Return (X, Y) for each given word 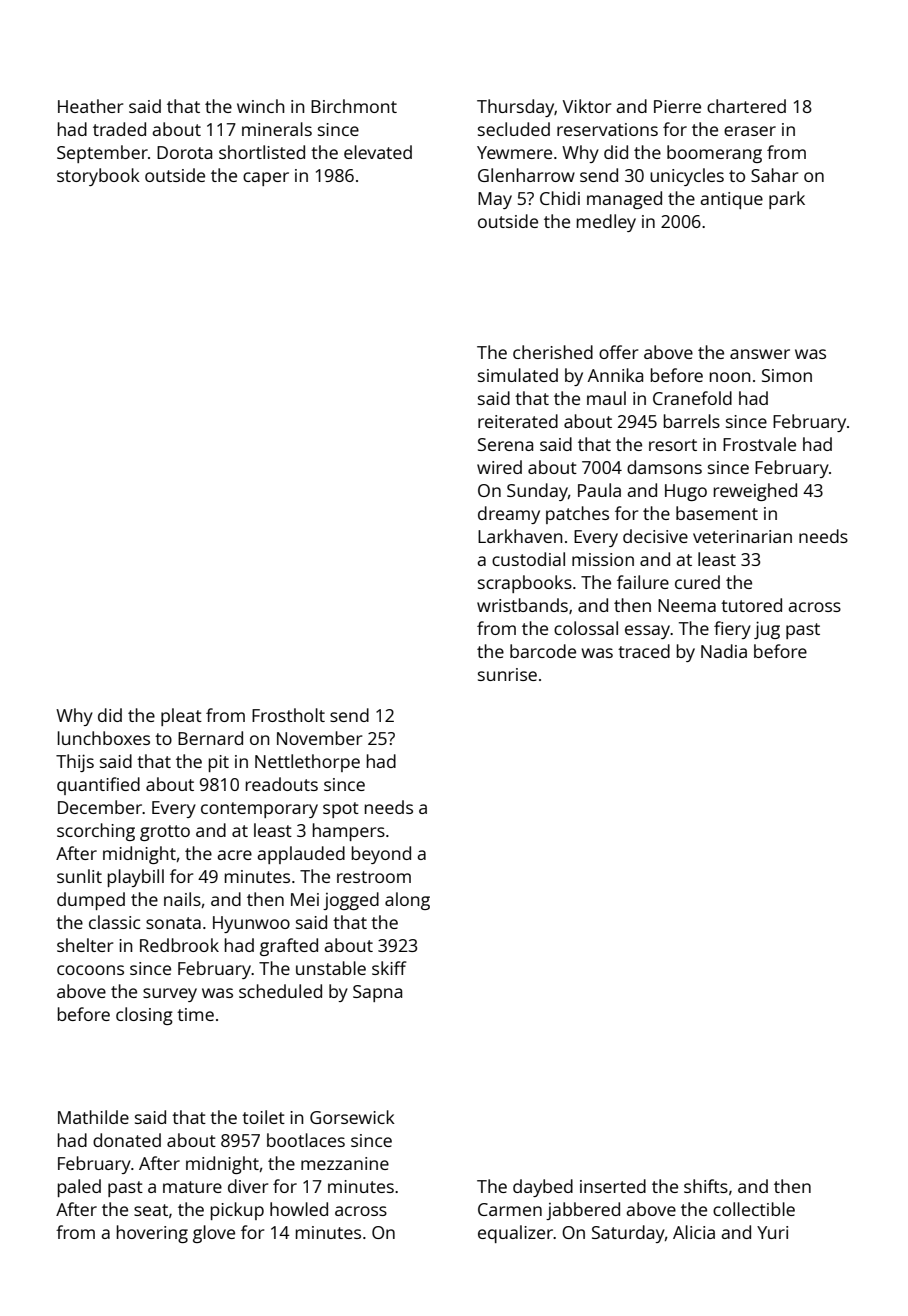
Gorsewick (352, 1117)
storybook (98, 177)
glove (214, 1234)
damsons (664, 467)
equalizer (516, 1234)
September (102, 154)
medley (606, 223)
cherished (553, 352)
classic (114, 922)
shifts (706, 1186)
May (495, 200)
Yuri (772, 1232)
